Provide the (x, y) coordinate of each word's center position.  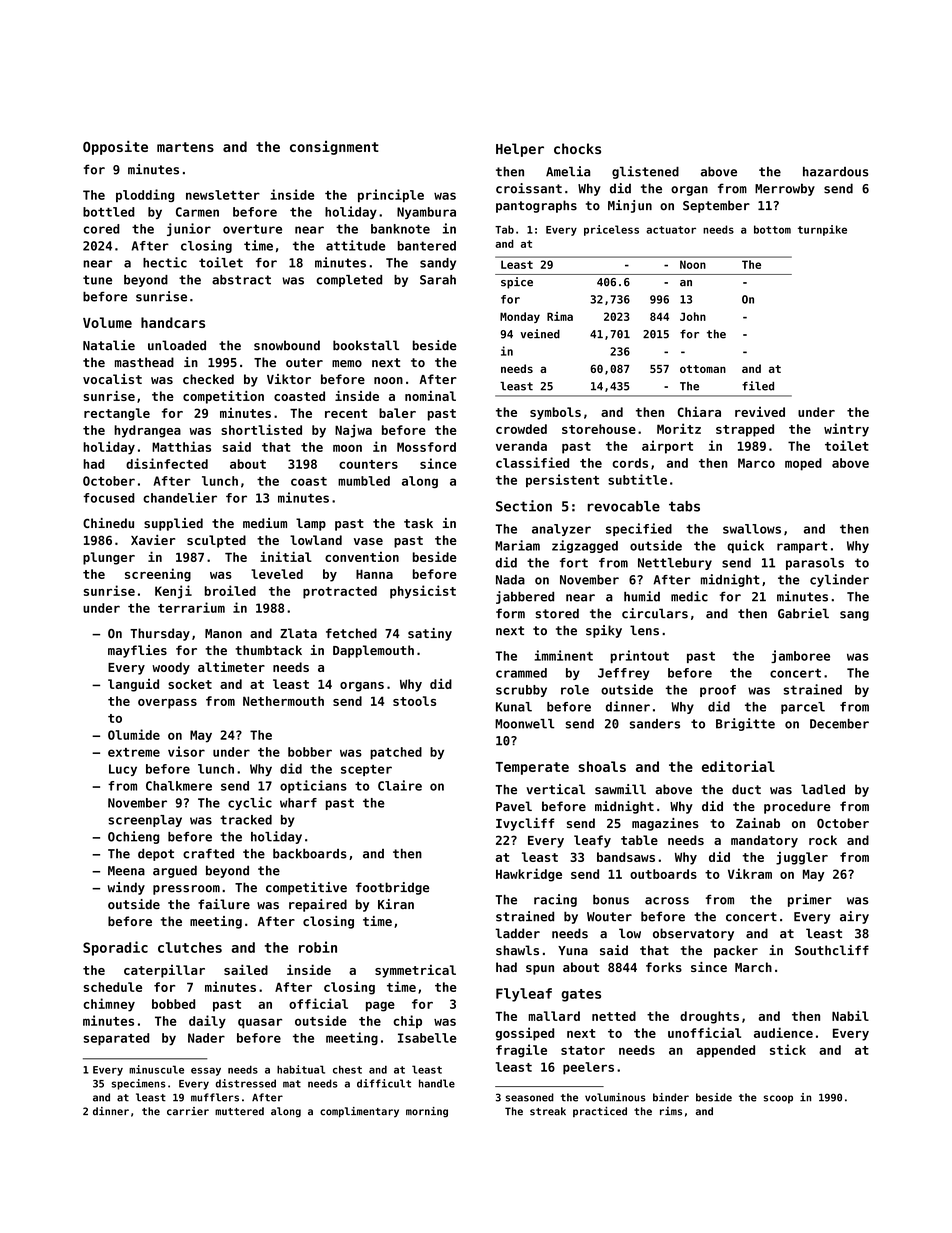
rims (671, 1111)
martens (185, 147)
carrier (188, 1111)
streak (548, 1111)
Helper (520, 150)
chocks (577, 148)
